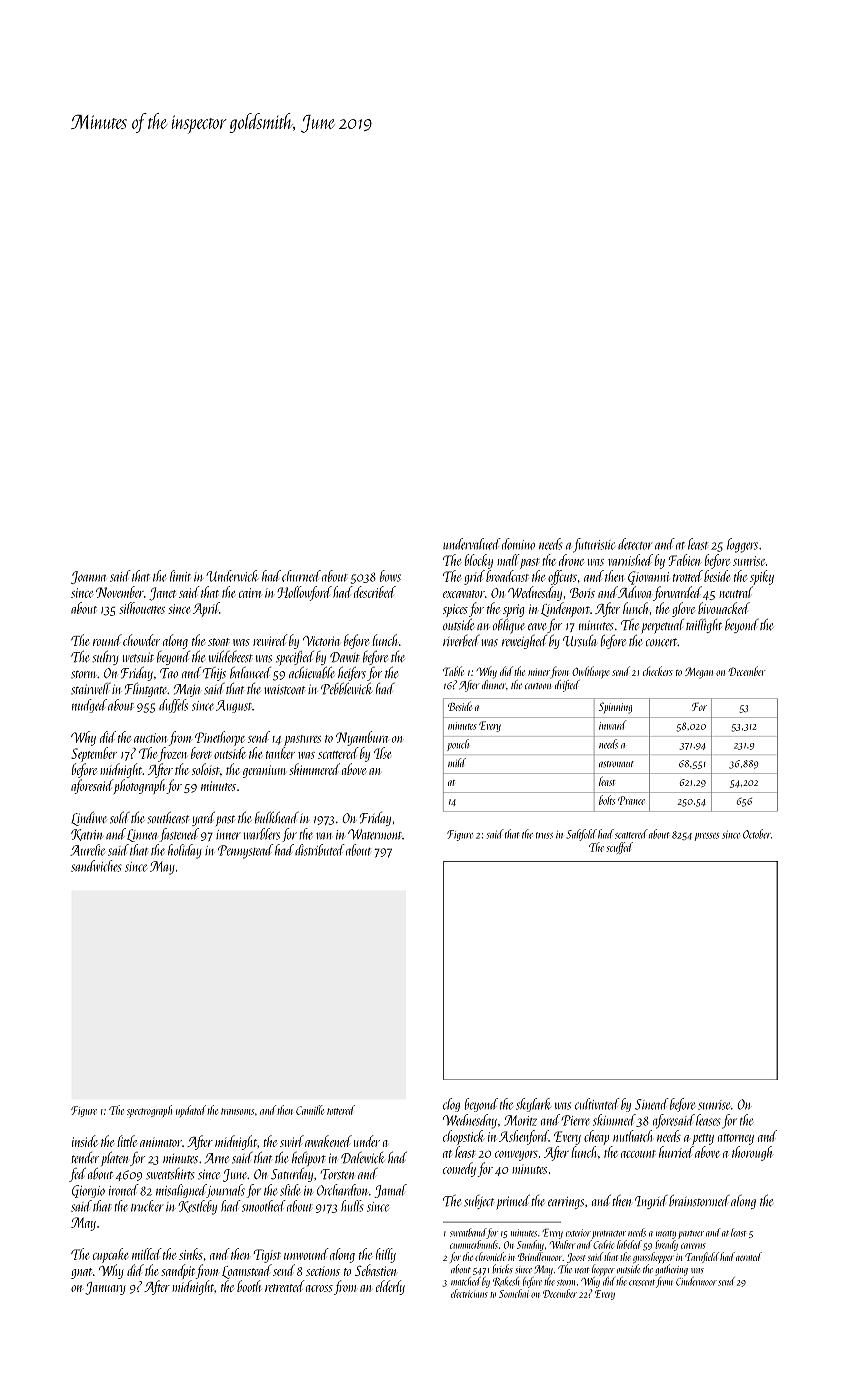 The height and width of the page is (1400, 849). Describe the element at coordinates (180, 576) in the page. I see `limit` at that location.
